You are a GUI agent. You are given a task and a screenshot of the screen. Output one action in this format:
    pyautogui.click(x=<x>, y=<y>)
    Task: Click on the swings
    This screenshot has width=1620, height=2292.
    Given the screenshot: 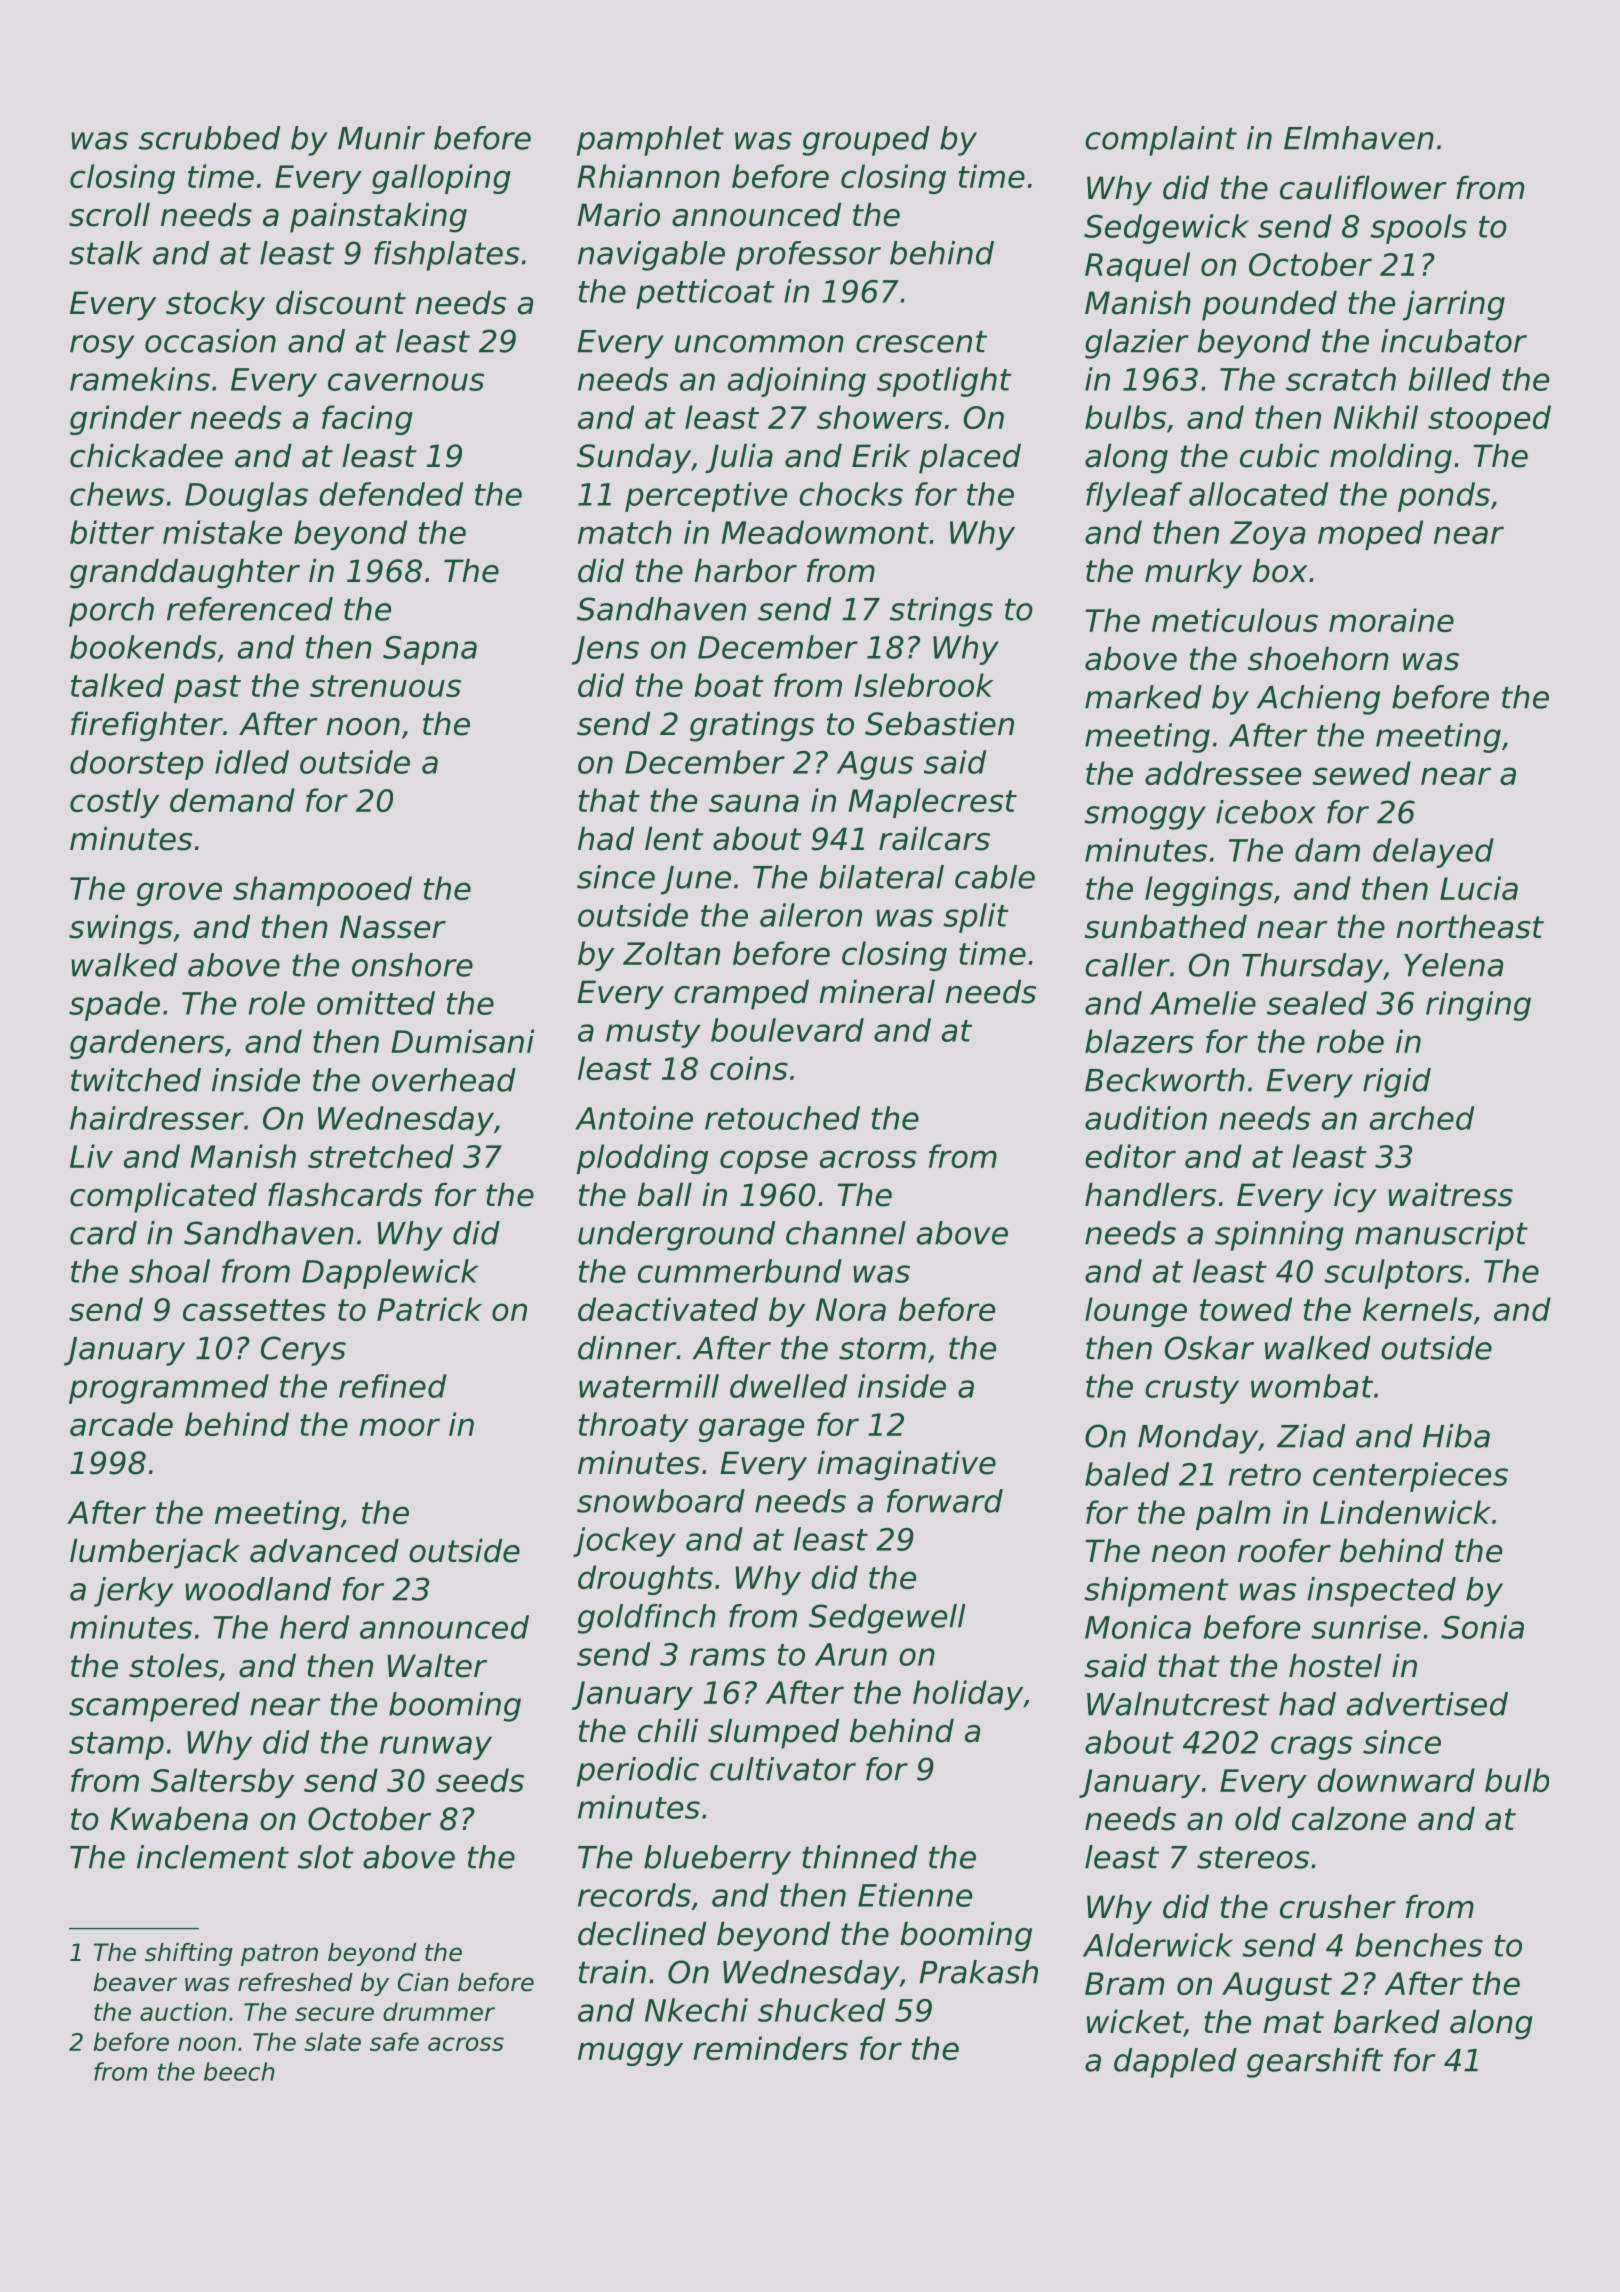 What is the action you would take?
    pyautogui.click(x=121, y=929)
